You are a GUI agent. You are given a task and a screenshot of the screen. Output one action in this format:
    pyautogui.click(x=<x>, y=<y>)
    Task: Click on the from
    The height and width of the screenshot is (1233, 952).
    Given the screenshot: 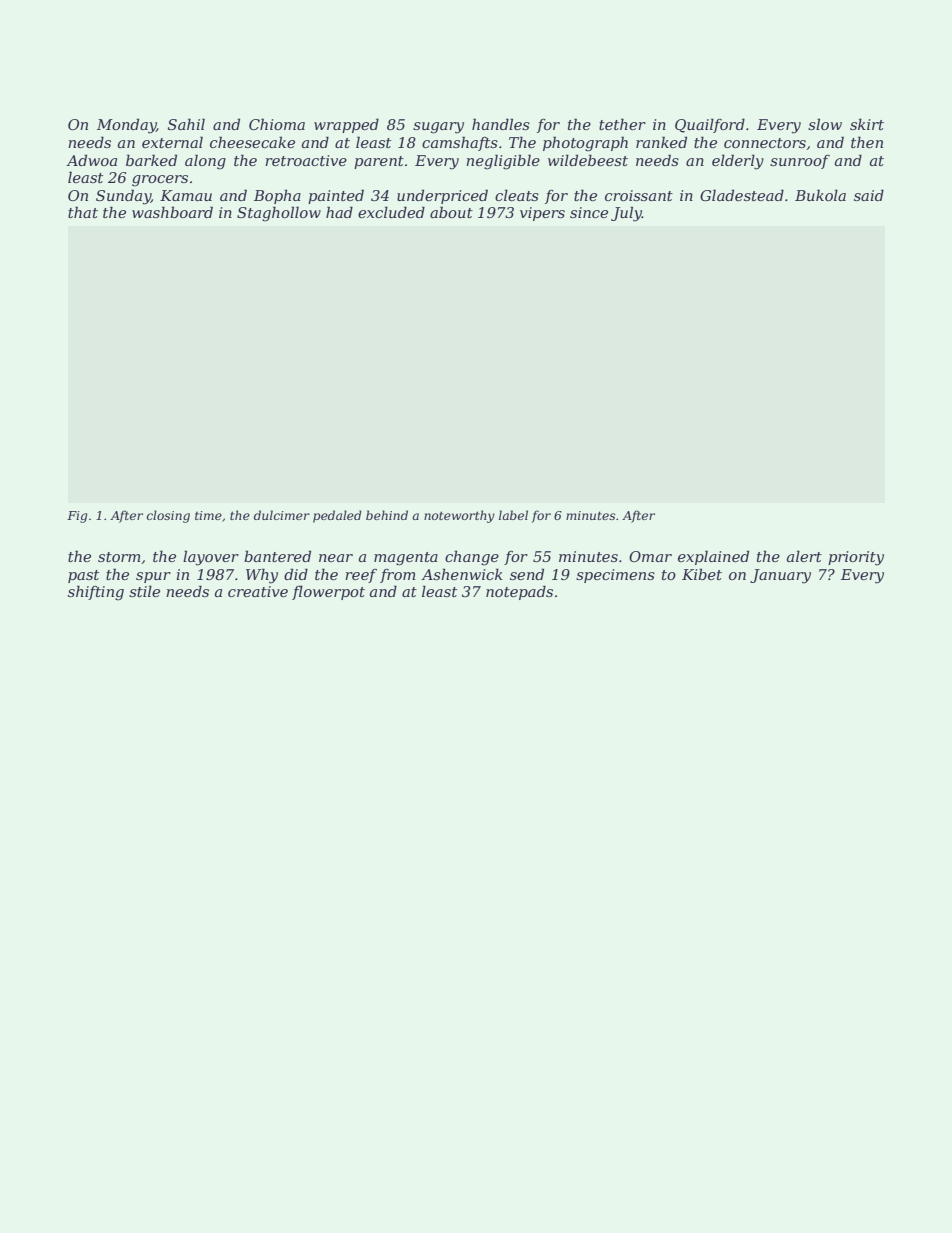 What is the action you would take?
    pyautogui.click(x=397, y=576)
